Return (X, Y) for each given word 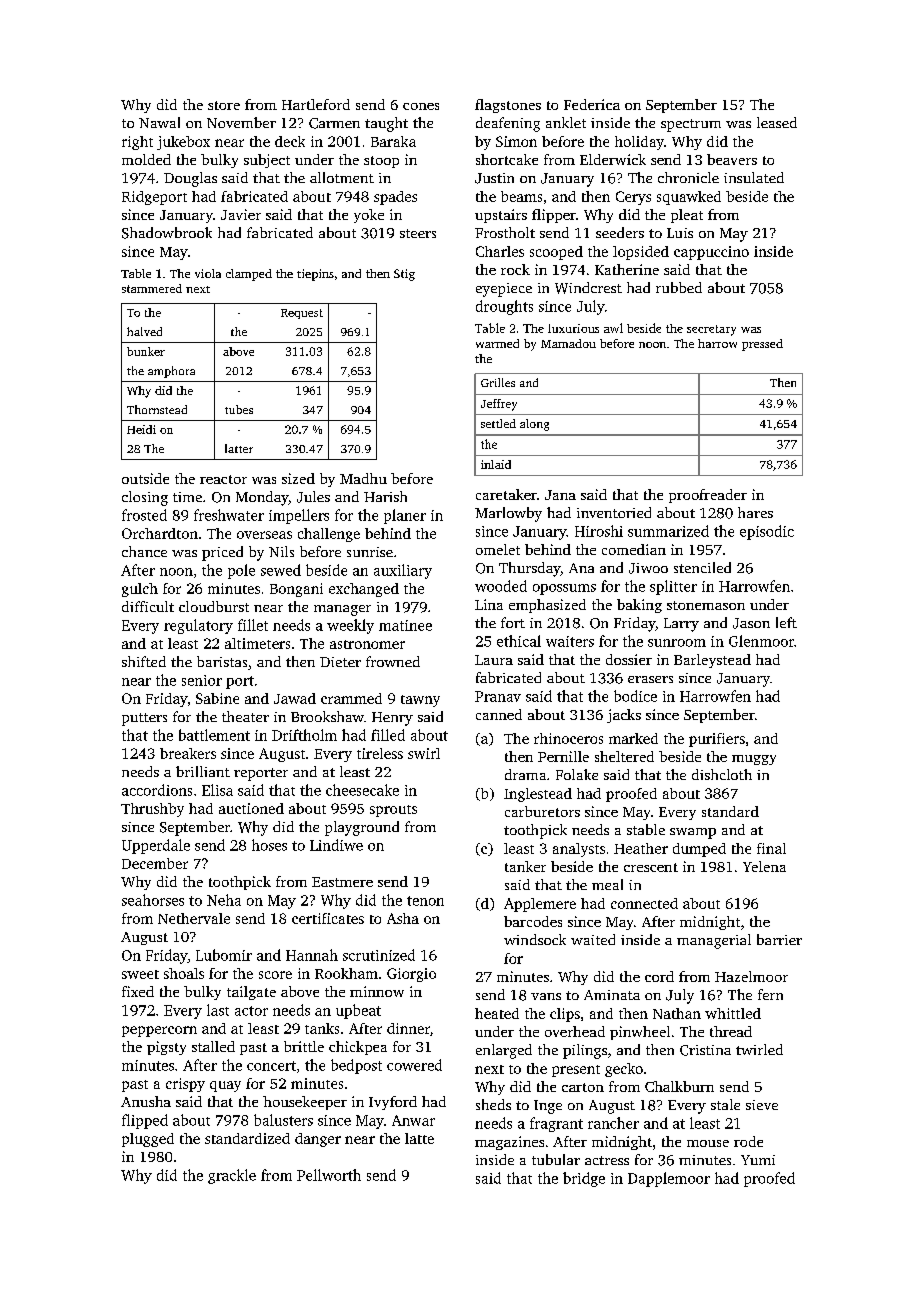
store (224, 105)
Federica (592, 104)
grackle (232, 1176)
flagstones (508, 106)
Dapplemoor (669, 1179)
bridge (584, 1179)
